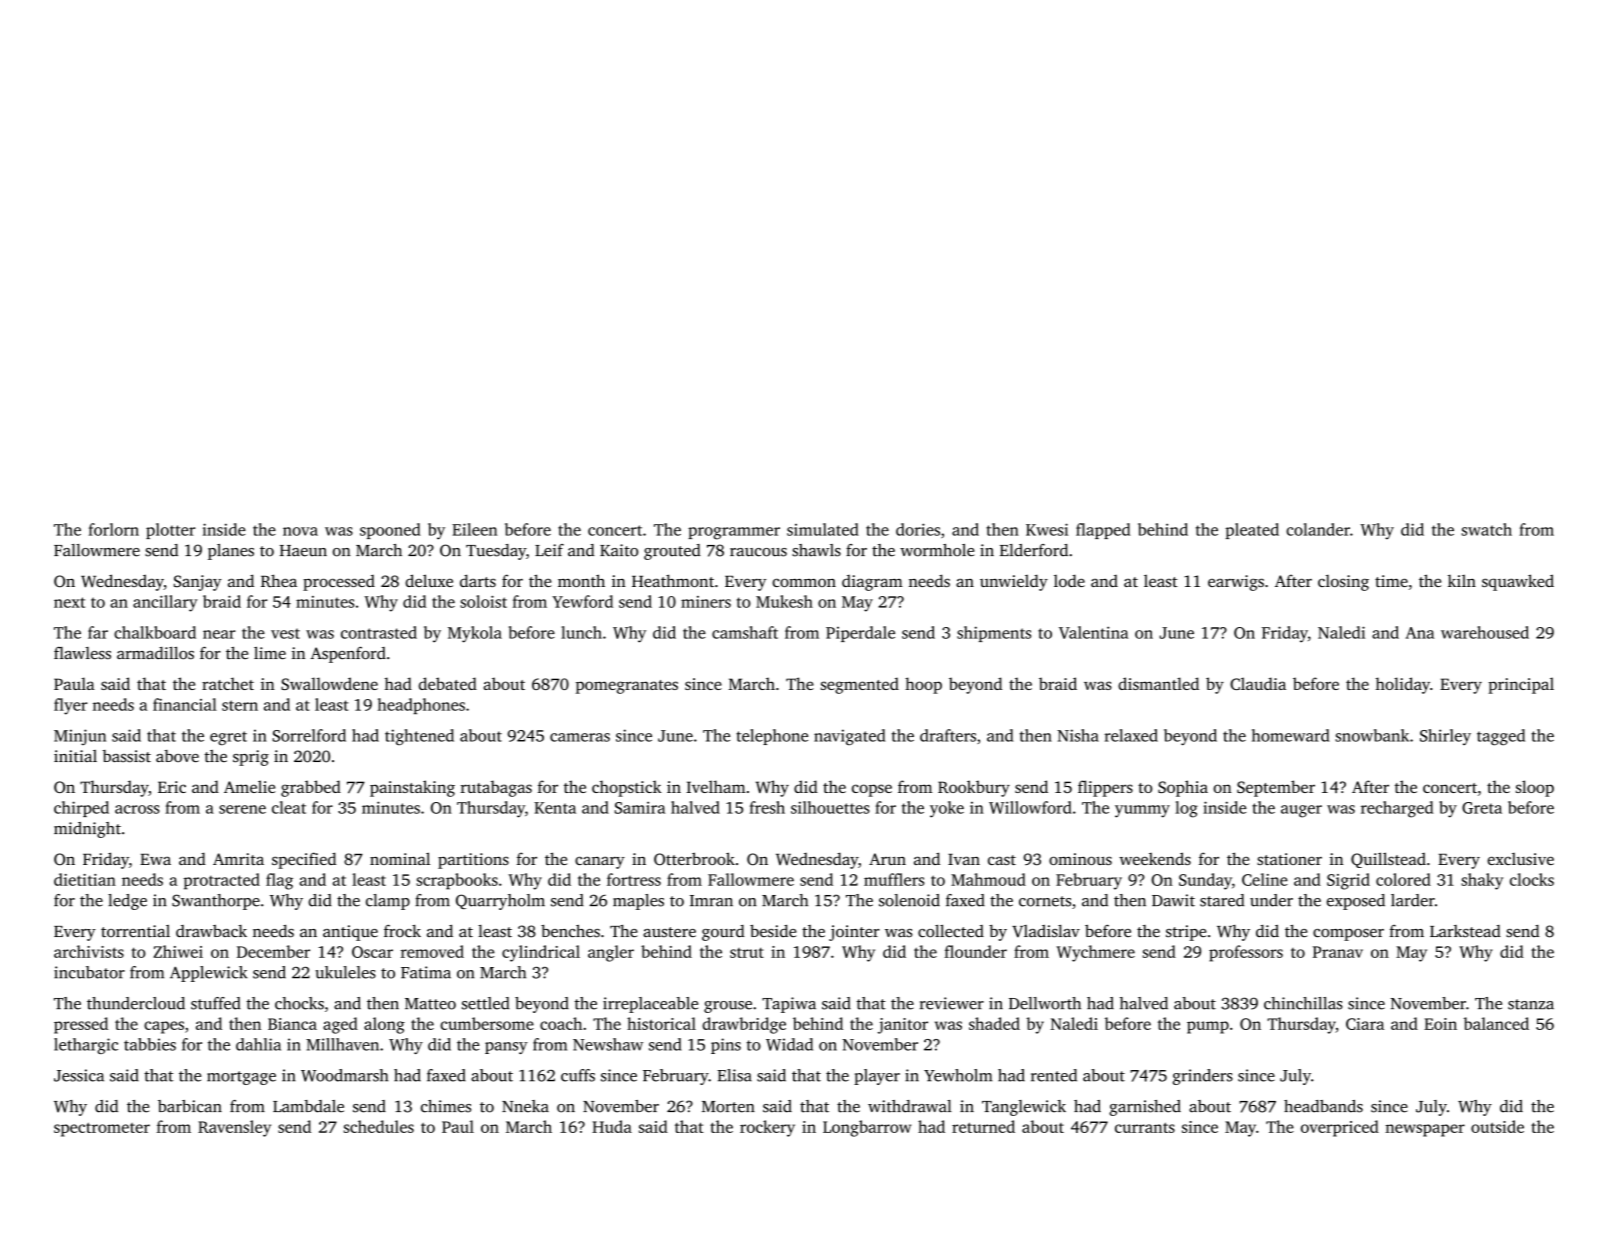 Image resolution: width=1608 pixels, height=1242 pixels. I want to click on Greta, so click(1482, 808).
